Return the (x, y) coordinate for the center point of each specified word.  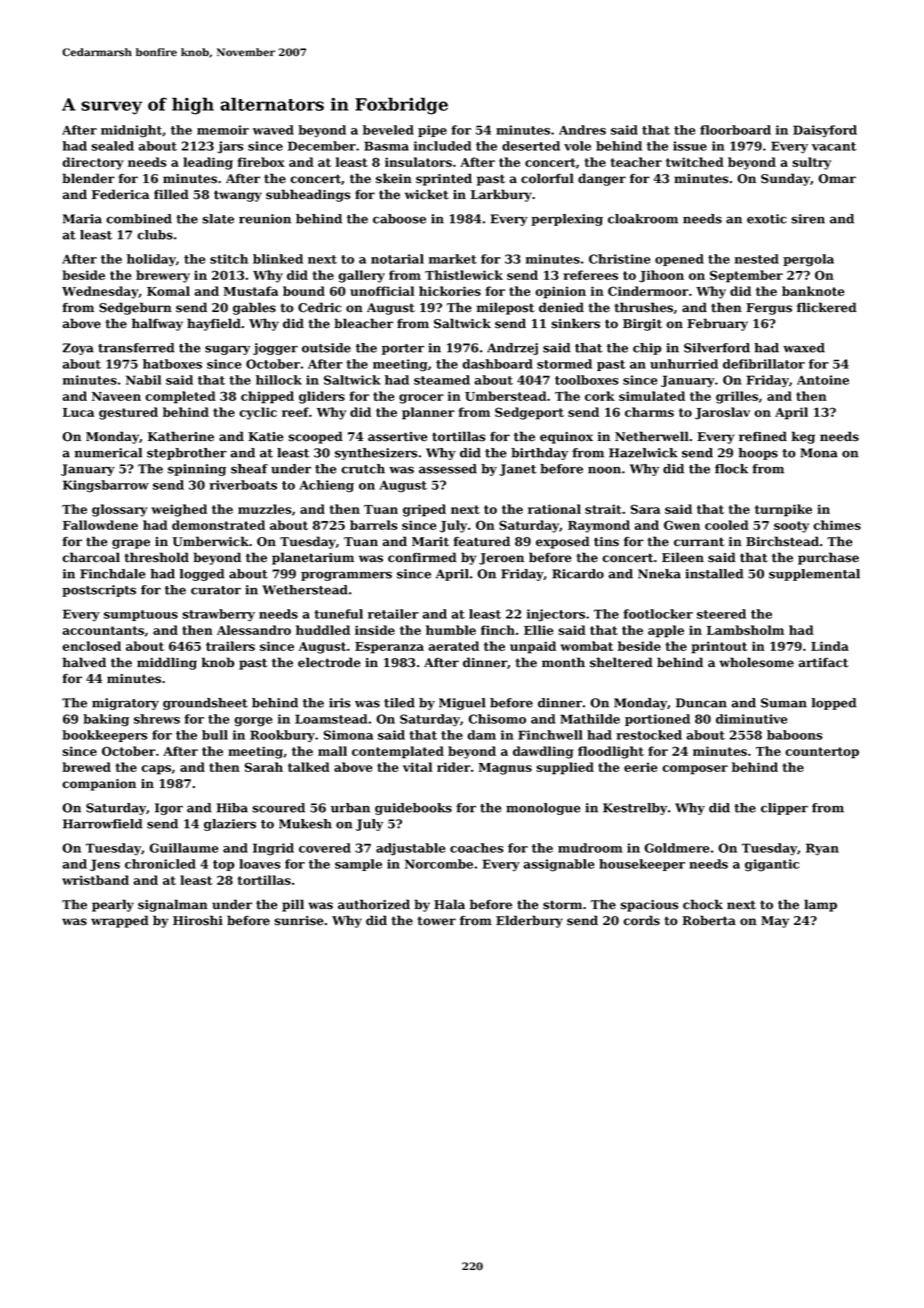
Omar (837, 179)
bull (215, 735)
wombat (586, 646)
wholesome (756, 662)
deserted (531, 146)
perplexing (567, 220)
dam (481, 735)
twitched (695, 162)
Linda (830, 646)
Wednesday (100, 292)
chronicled (160, 864)
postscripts (99, 591)
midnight (131, 131)
